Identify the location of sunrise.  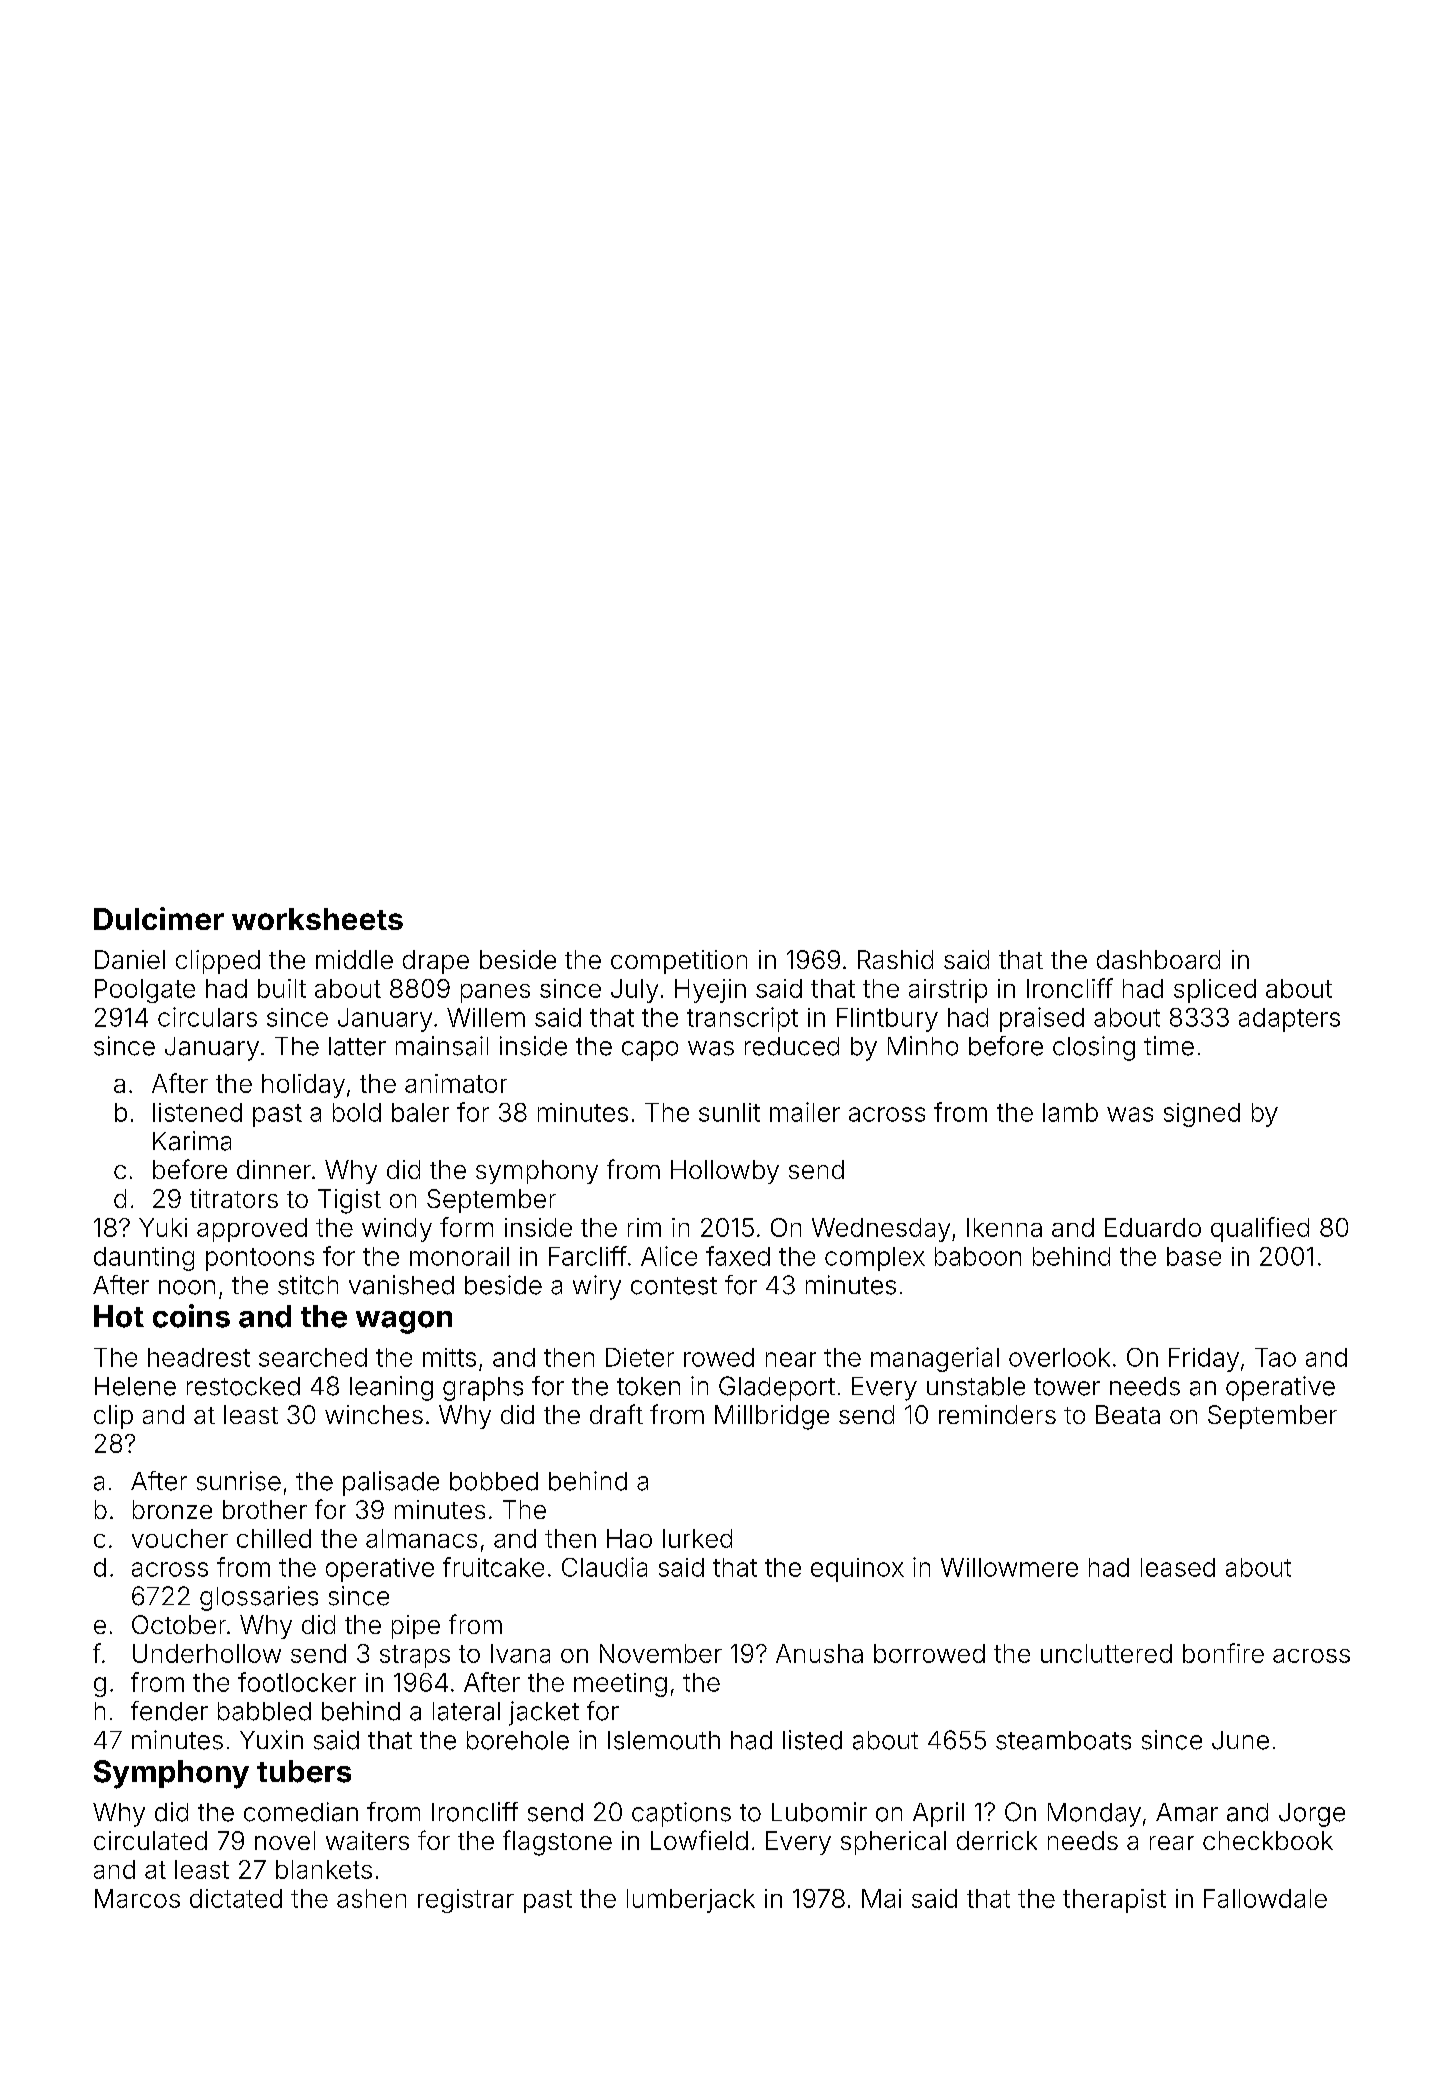
(239, 1481).
